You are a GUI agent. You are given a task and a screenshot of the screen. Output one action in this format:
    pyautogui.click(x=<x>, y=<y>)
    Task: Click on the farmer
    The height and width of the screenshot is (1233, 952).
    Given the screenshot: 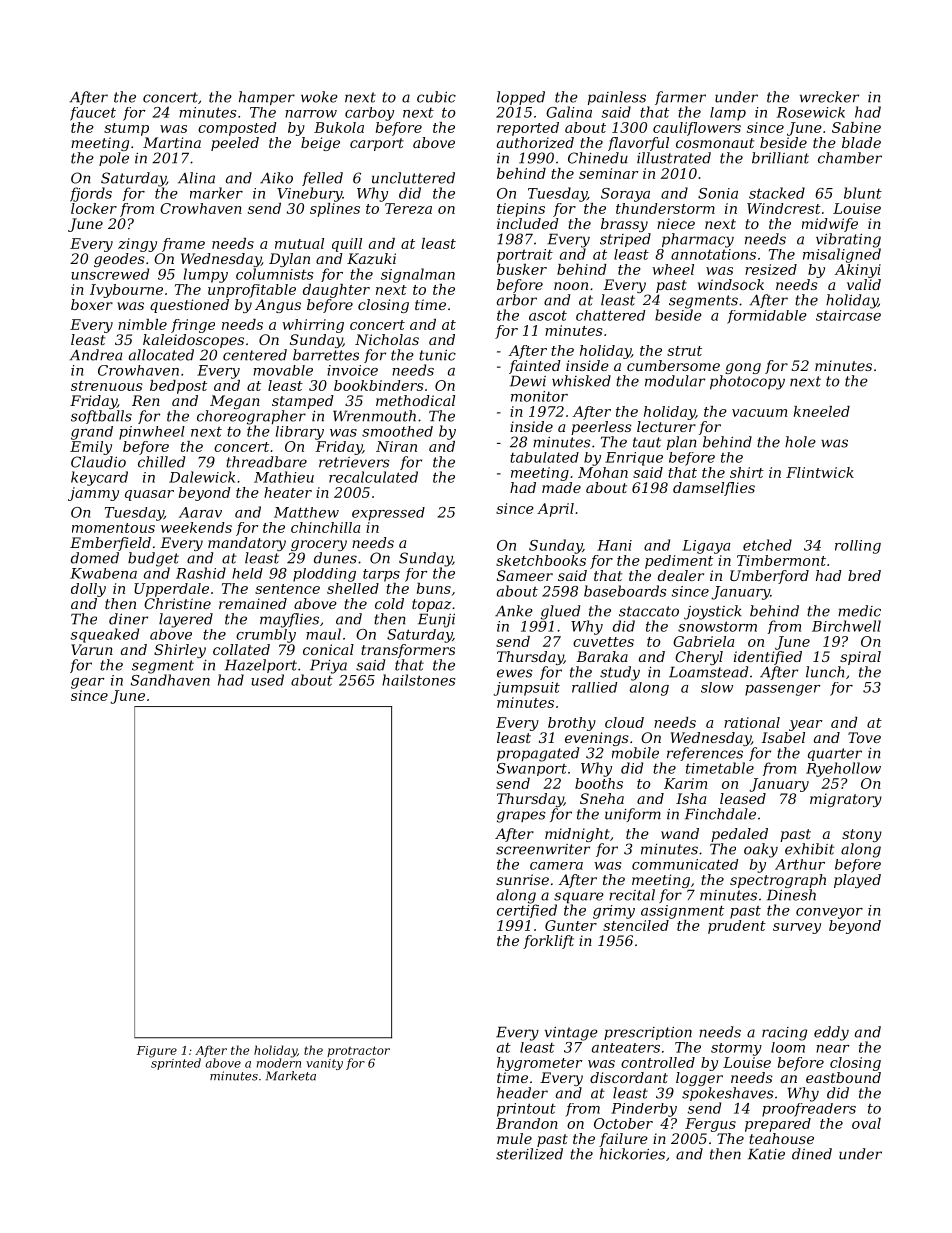 What is the action you would take?
    pyautogui.click(x=680, y=98)
